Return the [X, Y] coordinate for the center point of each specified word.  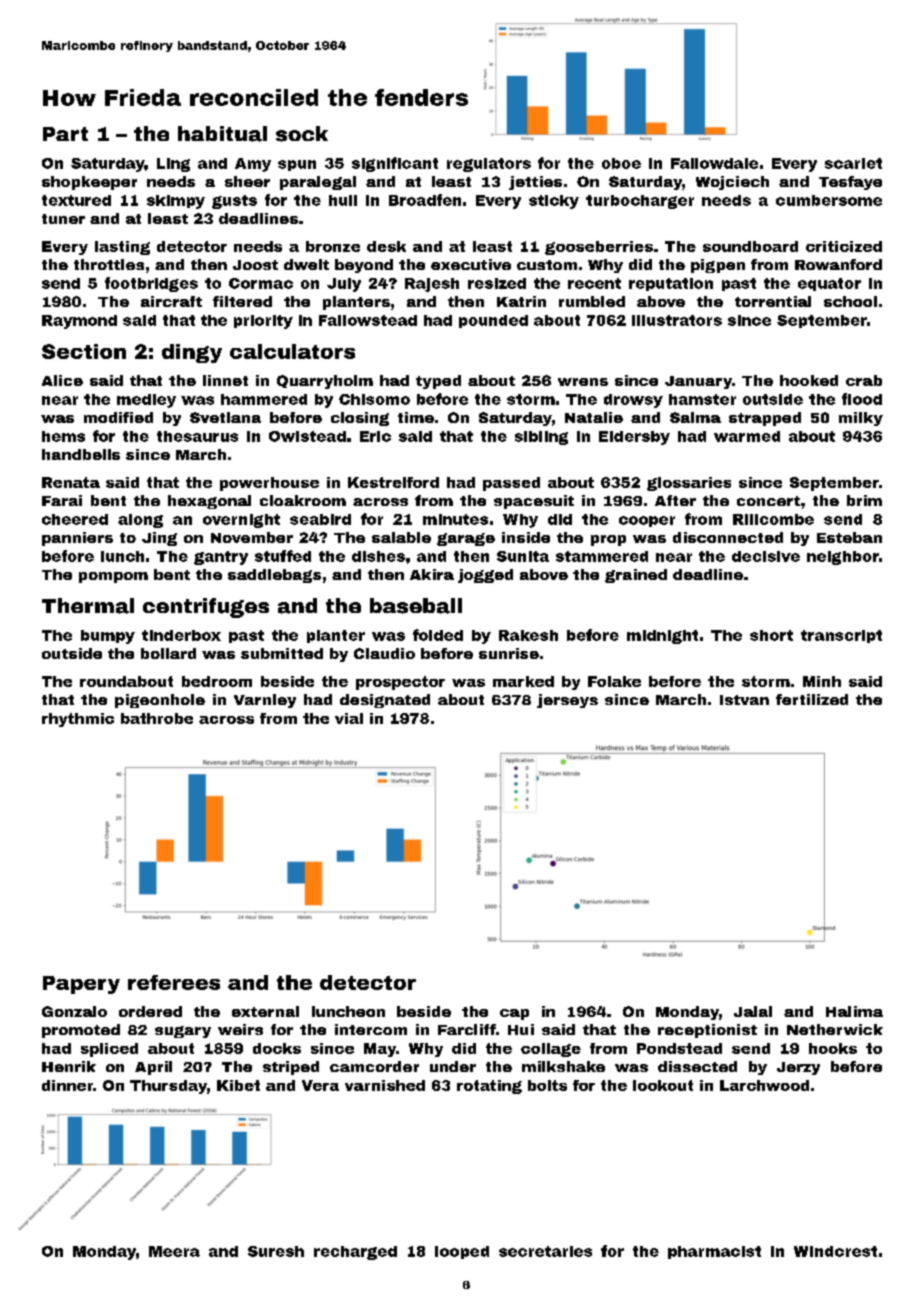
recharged [355, 1253]
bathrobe [157, 718]
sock [302, 134]
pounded [493, 321]
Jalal [753, 1011]
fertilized [812, 699]
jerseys [567, 701]
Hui [521, 1029]
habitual [222, 134]
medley [146, 401]
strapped [765, 419]
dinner [67, 1085]
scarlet [853, 163]
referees [174, 982]
